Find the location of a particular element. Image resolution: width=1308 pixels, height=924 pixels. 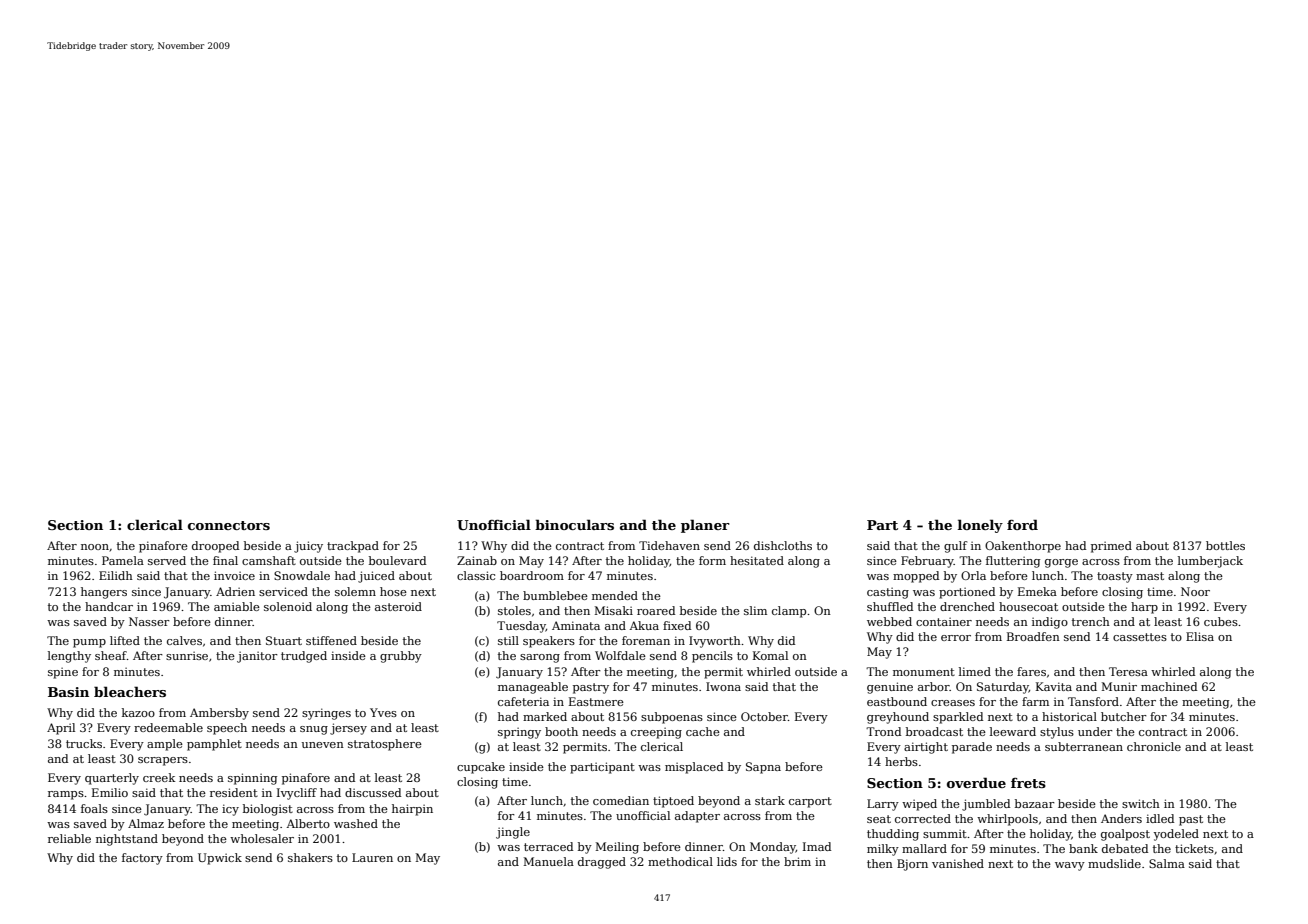

solenoid is located at coordinates (288, 606).
